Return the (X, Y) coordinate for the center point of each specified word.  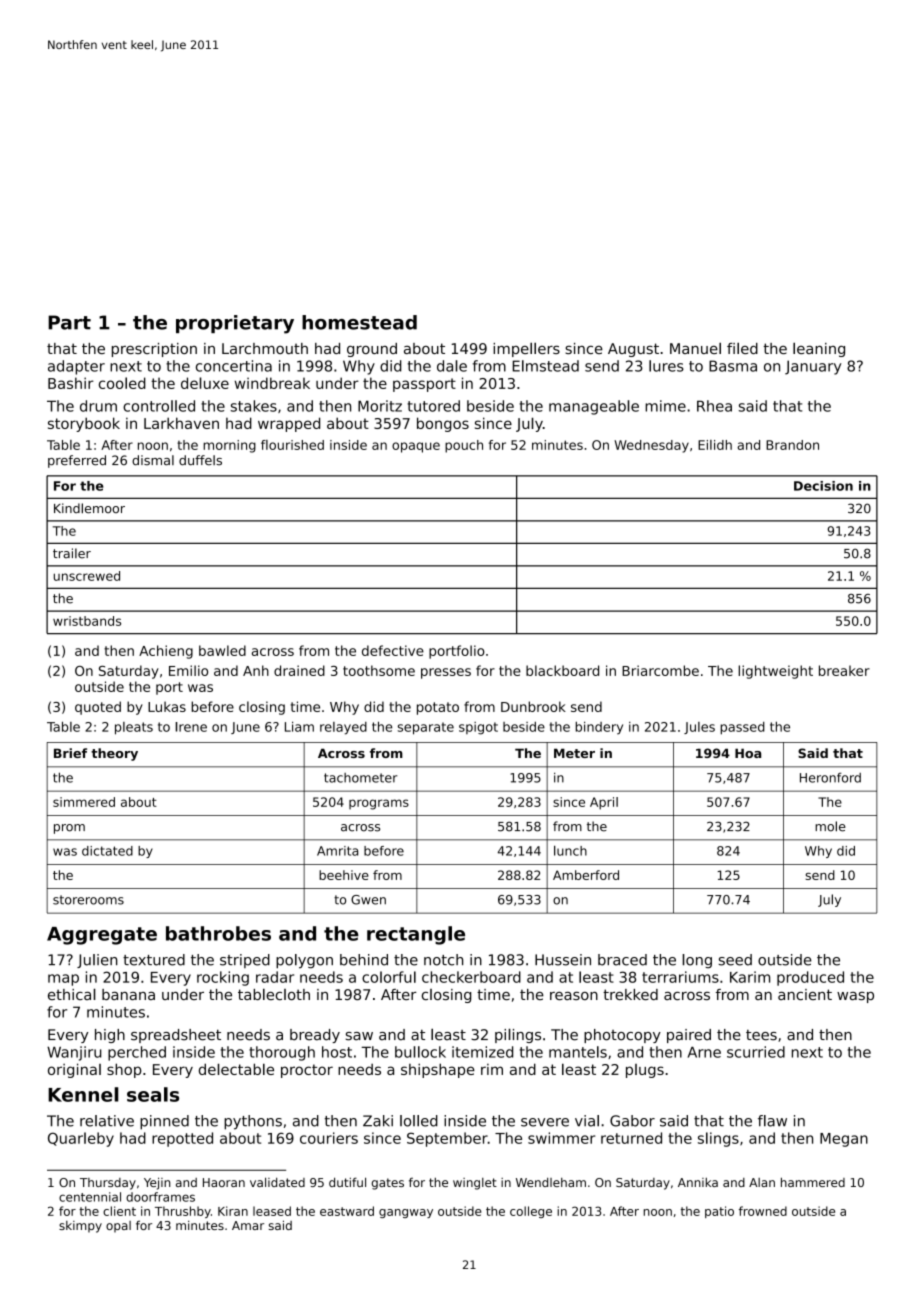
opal (118, 1227)
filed (742, 348)
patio (719, 1212)
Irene (191, 727)
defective (393, 650)
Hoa (748, 753)
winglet (475, 1184)
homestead (359, 322)
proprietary (235, 324)
